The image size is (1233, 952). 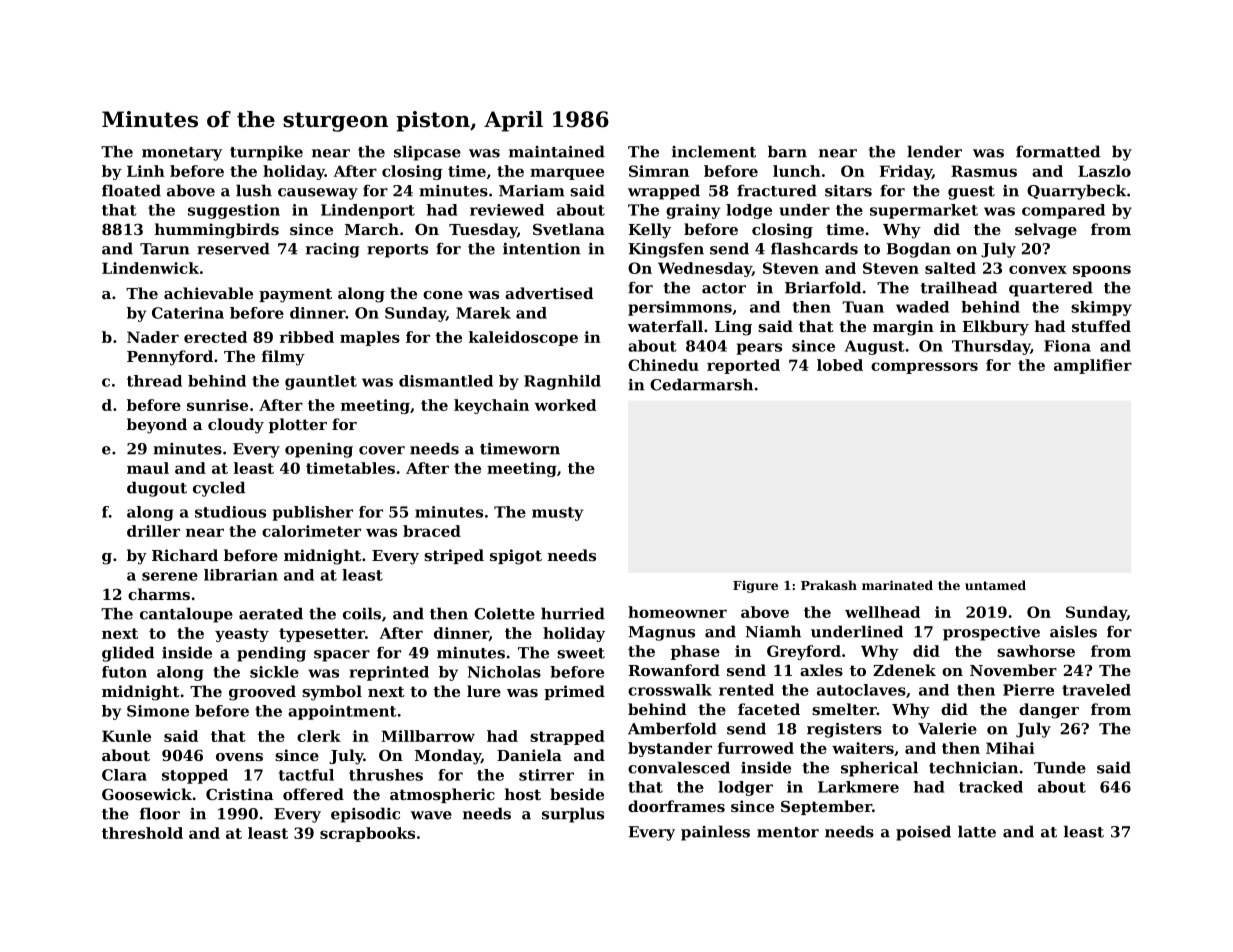 What do you see at coordinates (1058, 151) in the page?
I see `formatted` at bounding box center [1058, 151].
